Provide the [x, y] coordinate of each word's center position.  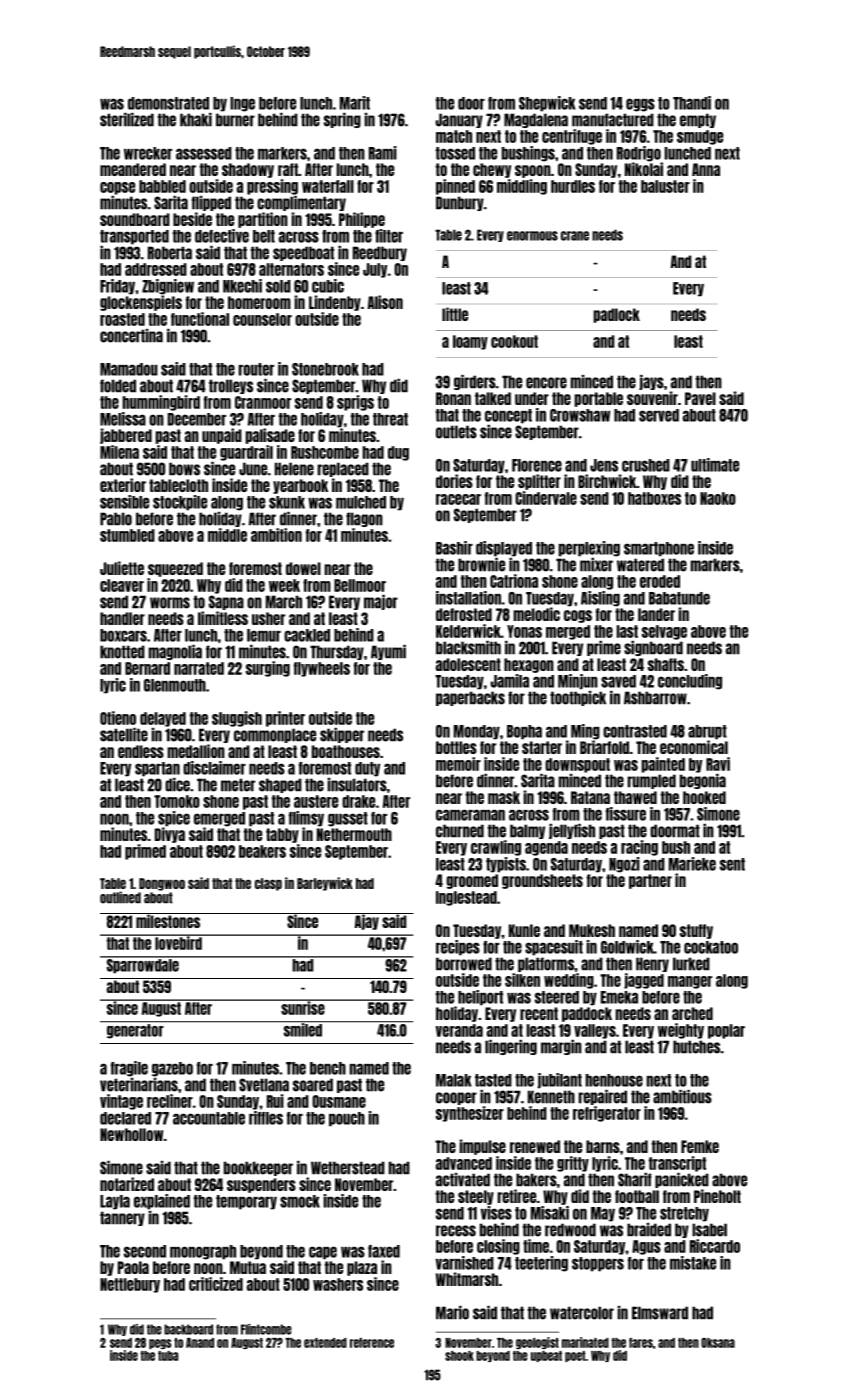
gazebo [172, 1069]
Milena [119, 452]
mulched [361, 502]
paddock [587, 1014]
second [145, 1251]
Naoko [718, 498]
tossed [455, 153]
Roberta [170, 253]
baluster [665, 186]
